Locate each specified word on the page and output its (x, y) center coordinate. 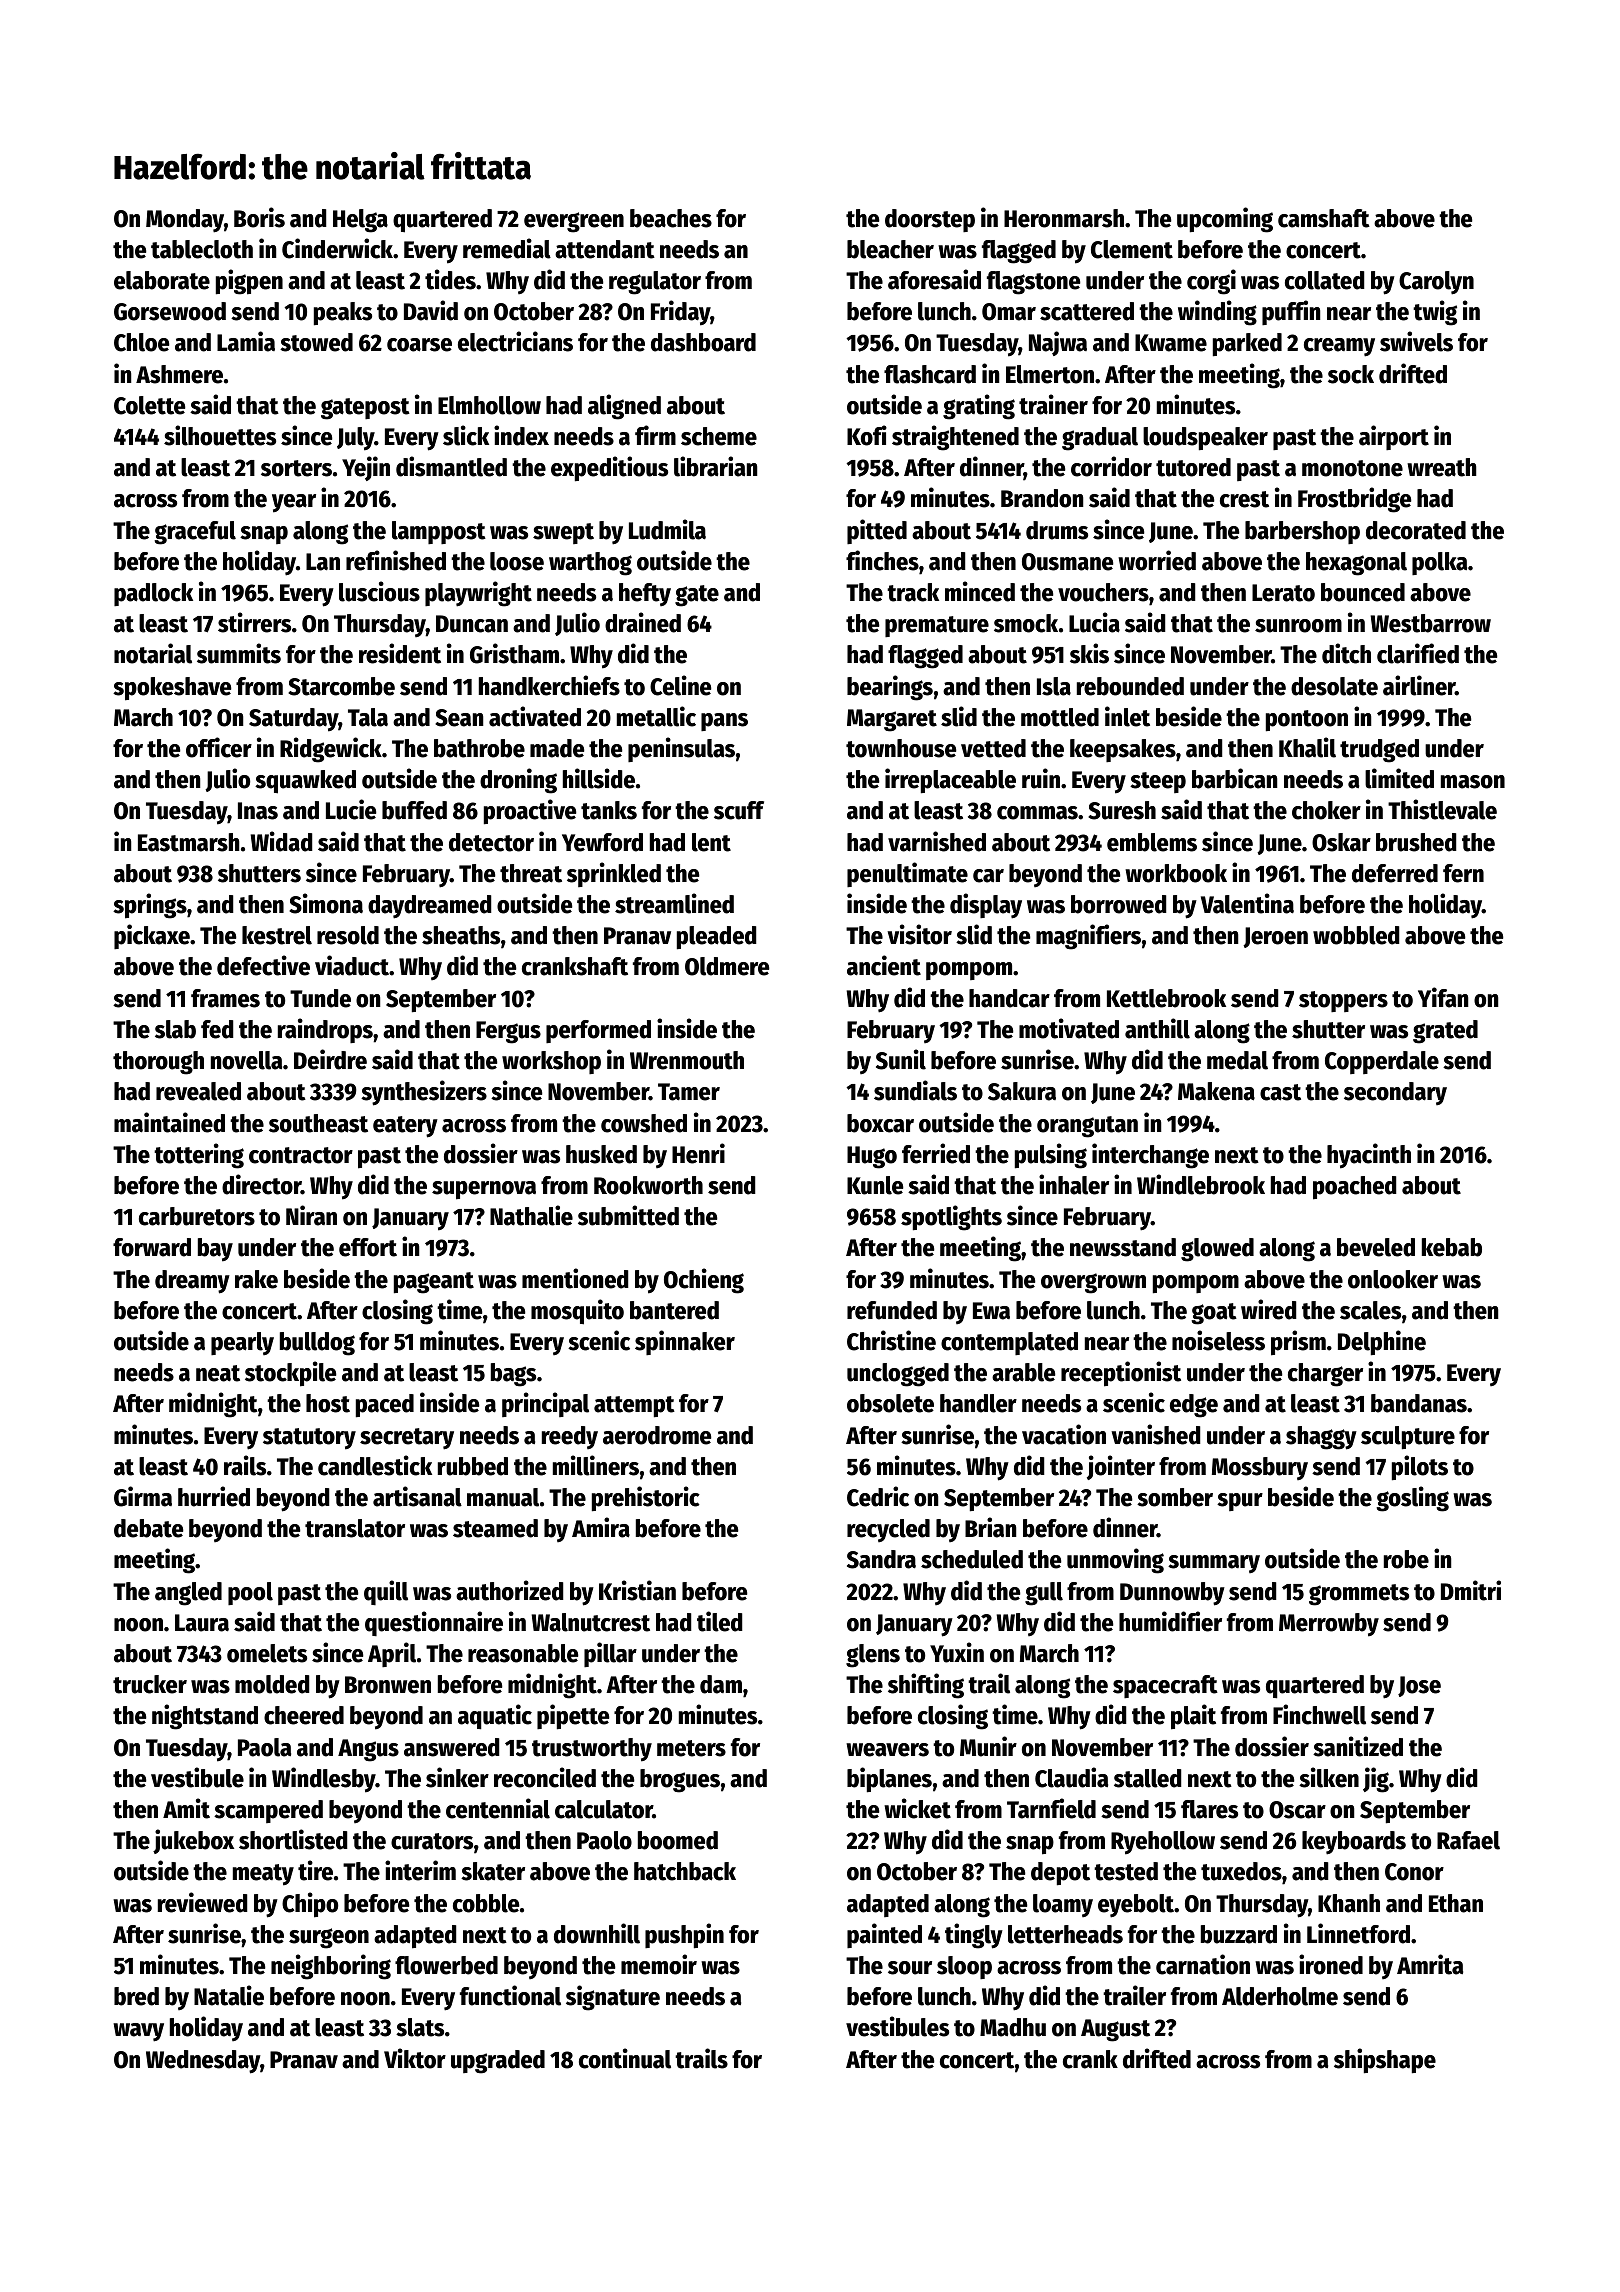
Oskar (1341, 842)
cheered (304, 1715)
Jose (1419, 1686)
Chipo (310, 1905)
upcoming (1225, 220)
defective (263, 965)
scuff (739, 810)
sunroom (1298, 626)
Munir (988, 1746)
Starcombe (341, 686)
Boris (259, 217)
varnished (937, 841)
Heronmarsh (1064, 218)
